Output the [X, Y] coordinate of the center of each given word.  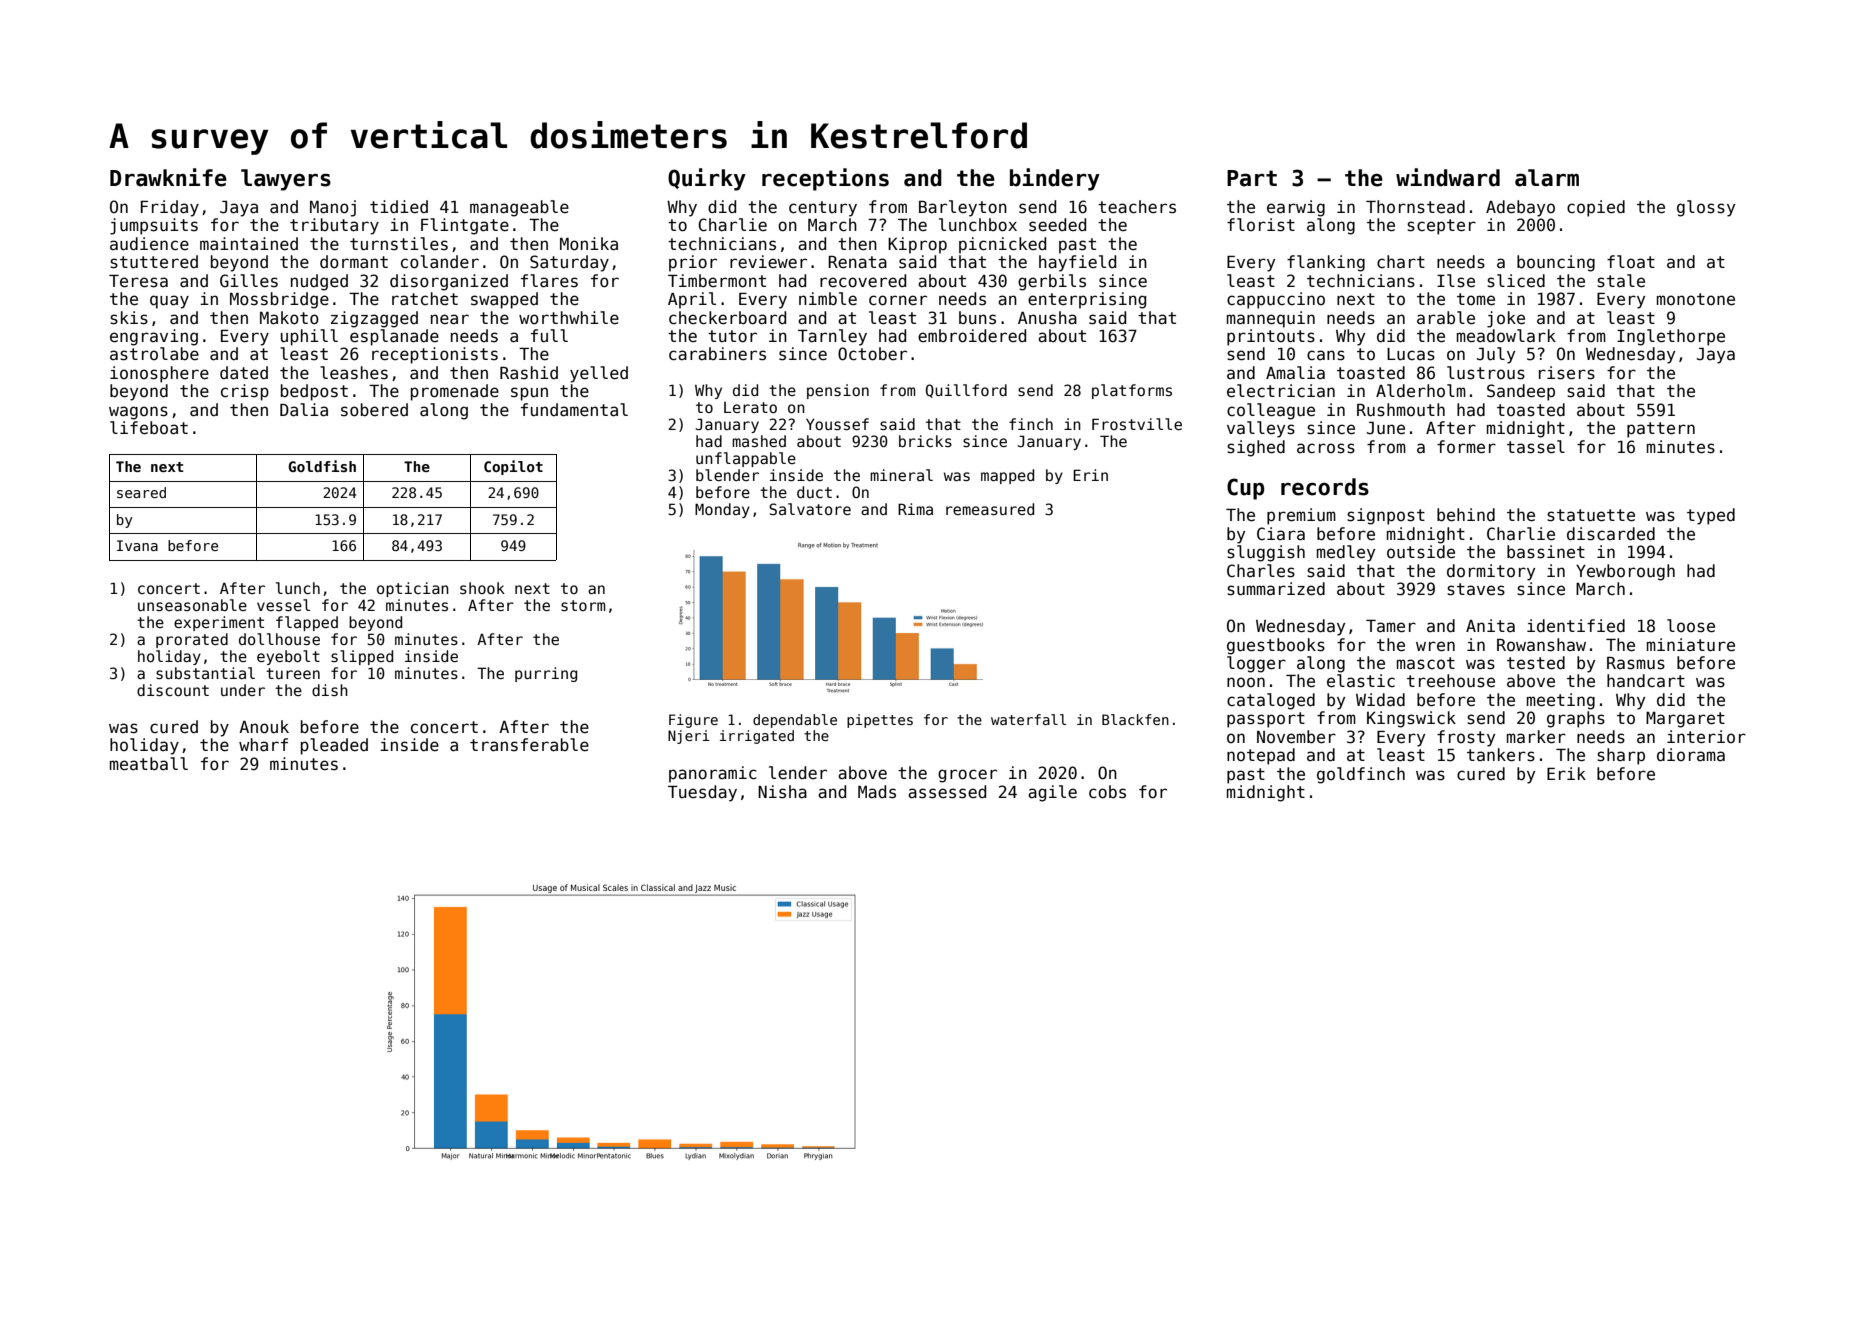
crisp [245, 392]
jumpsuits [154, 226]
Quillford [966, 391]
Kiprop [917, 245]
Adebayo [1520, 208]
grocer [967, 776]
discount [173, 690]
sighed [1256, 448]
